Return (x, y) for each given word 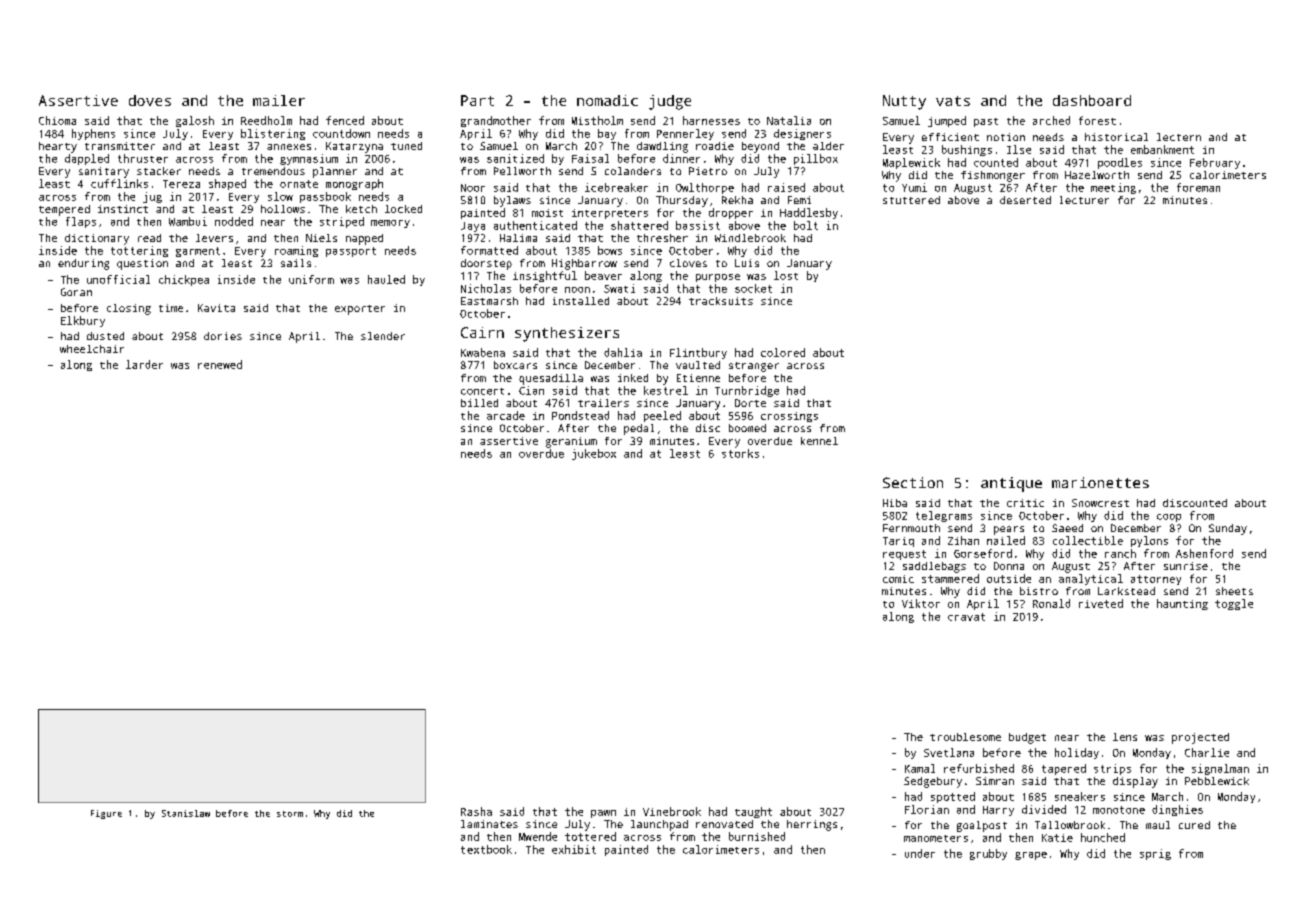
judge (670, 102)
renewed (220, 364)
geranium (571, 442)
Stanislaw (186, 813)
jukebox (594, 454)
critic (1025, 503)
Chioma (57, 120)
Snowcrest (1100, 503)
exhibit (574, 849)
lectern (1179, 137)
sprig (1155, 854)
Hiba (895, 503)
